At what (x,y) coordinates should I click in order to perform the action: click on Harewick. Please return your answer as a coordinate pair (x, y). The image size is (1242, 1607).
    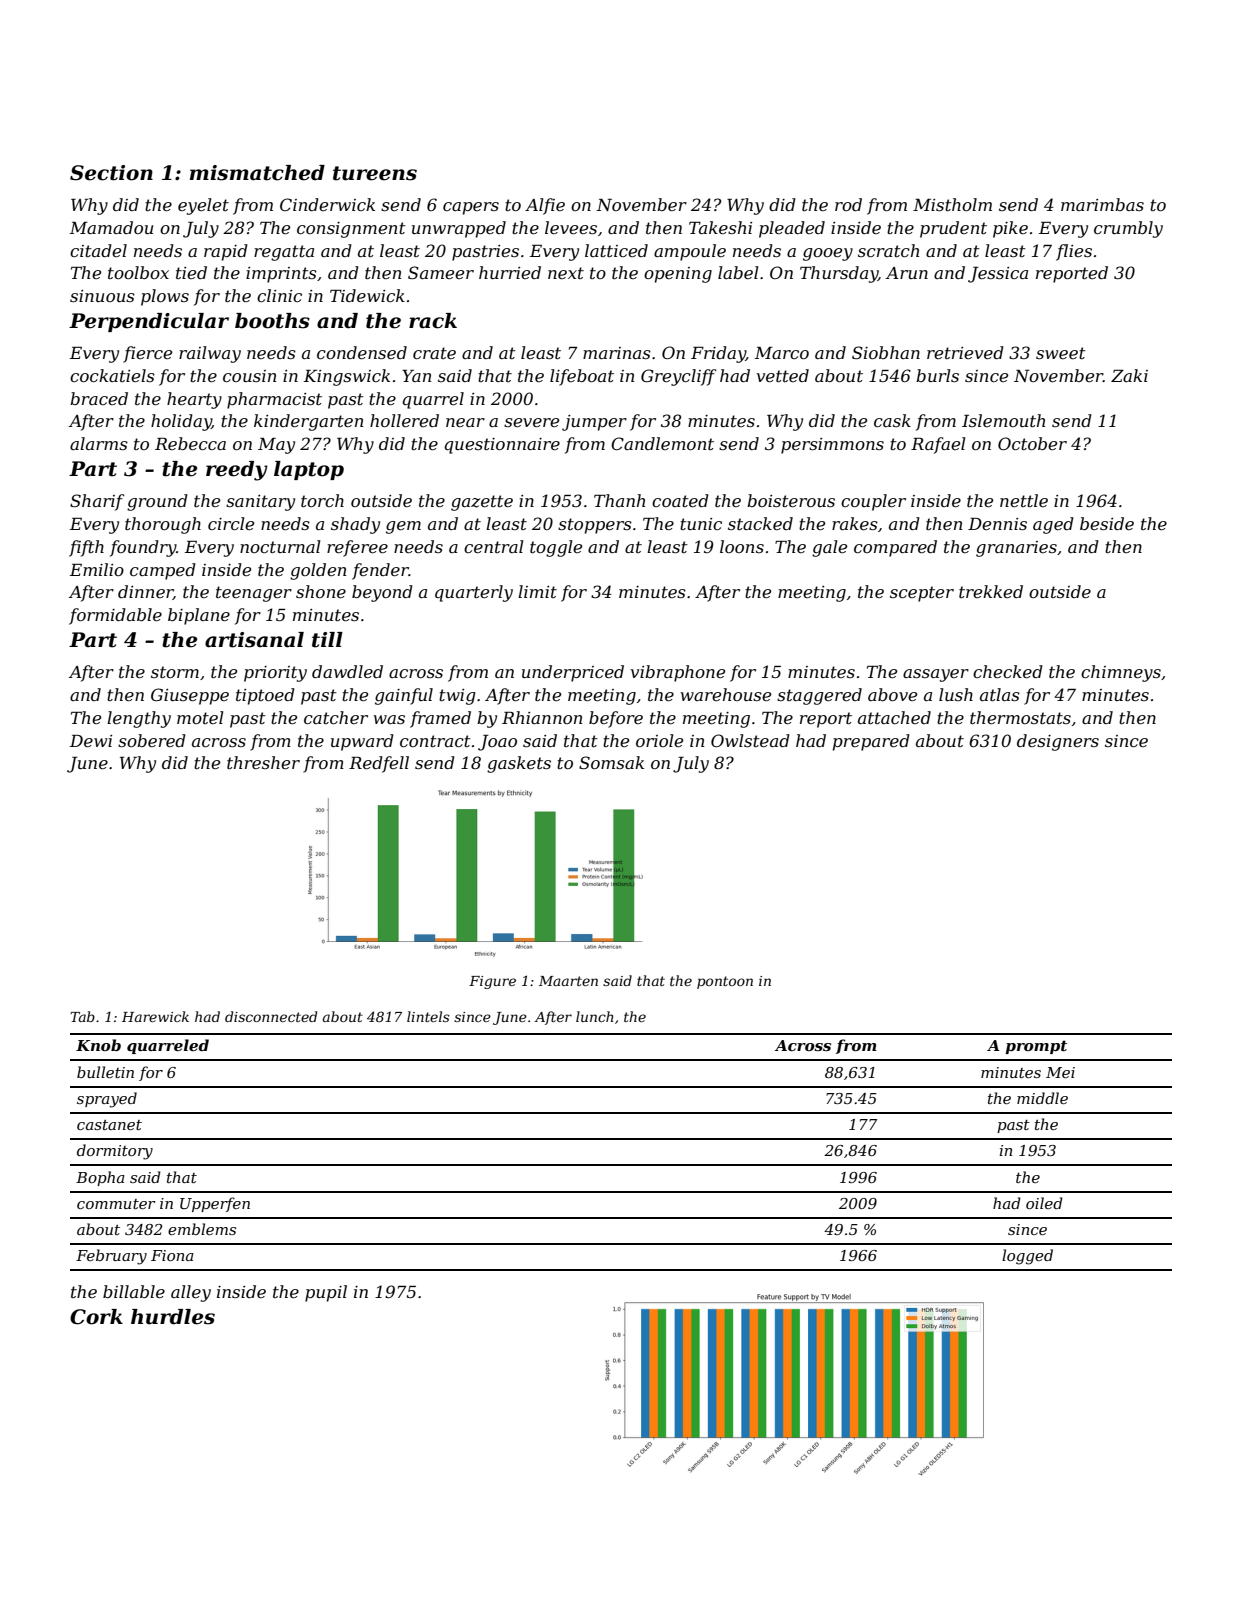
    Looking at the image, I should click on (155, 1016).
